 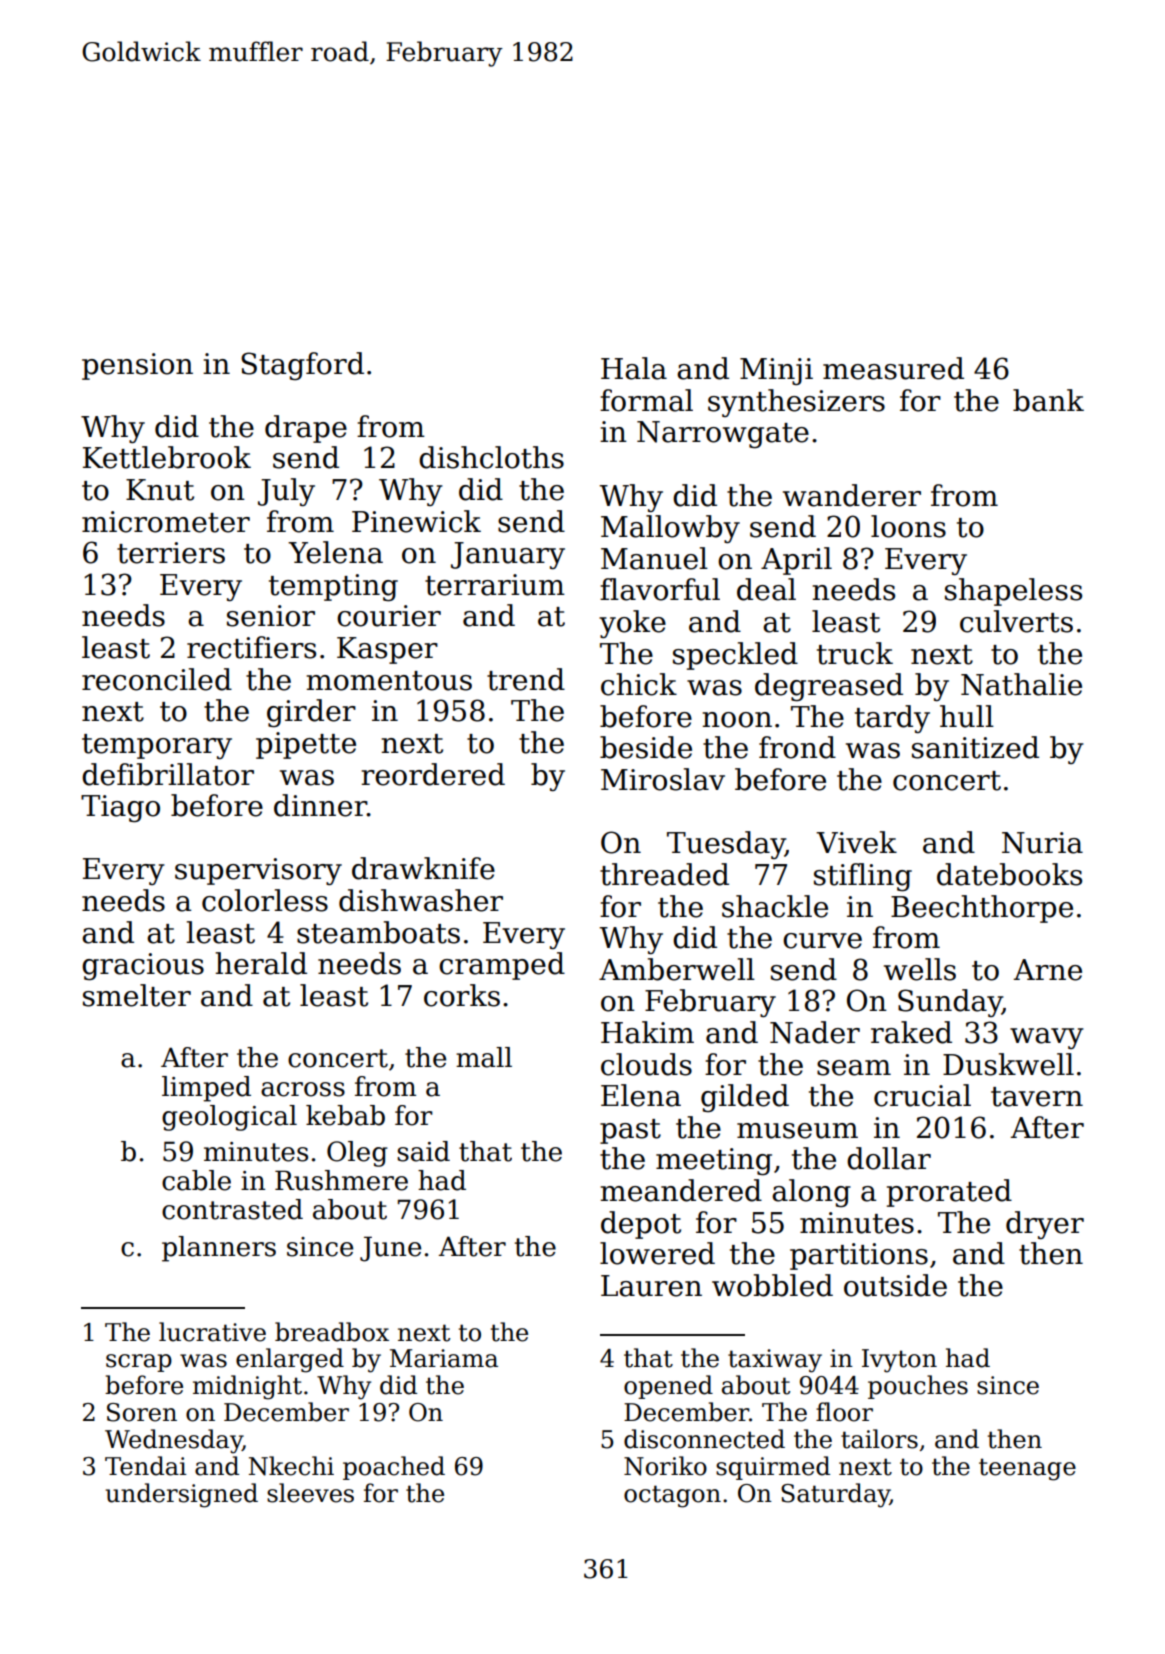 What do you see at coordinates (634, 368) in the screenshot?
I see `Hala` at bounding box center [634, 368].
